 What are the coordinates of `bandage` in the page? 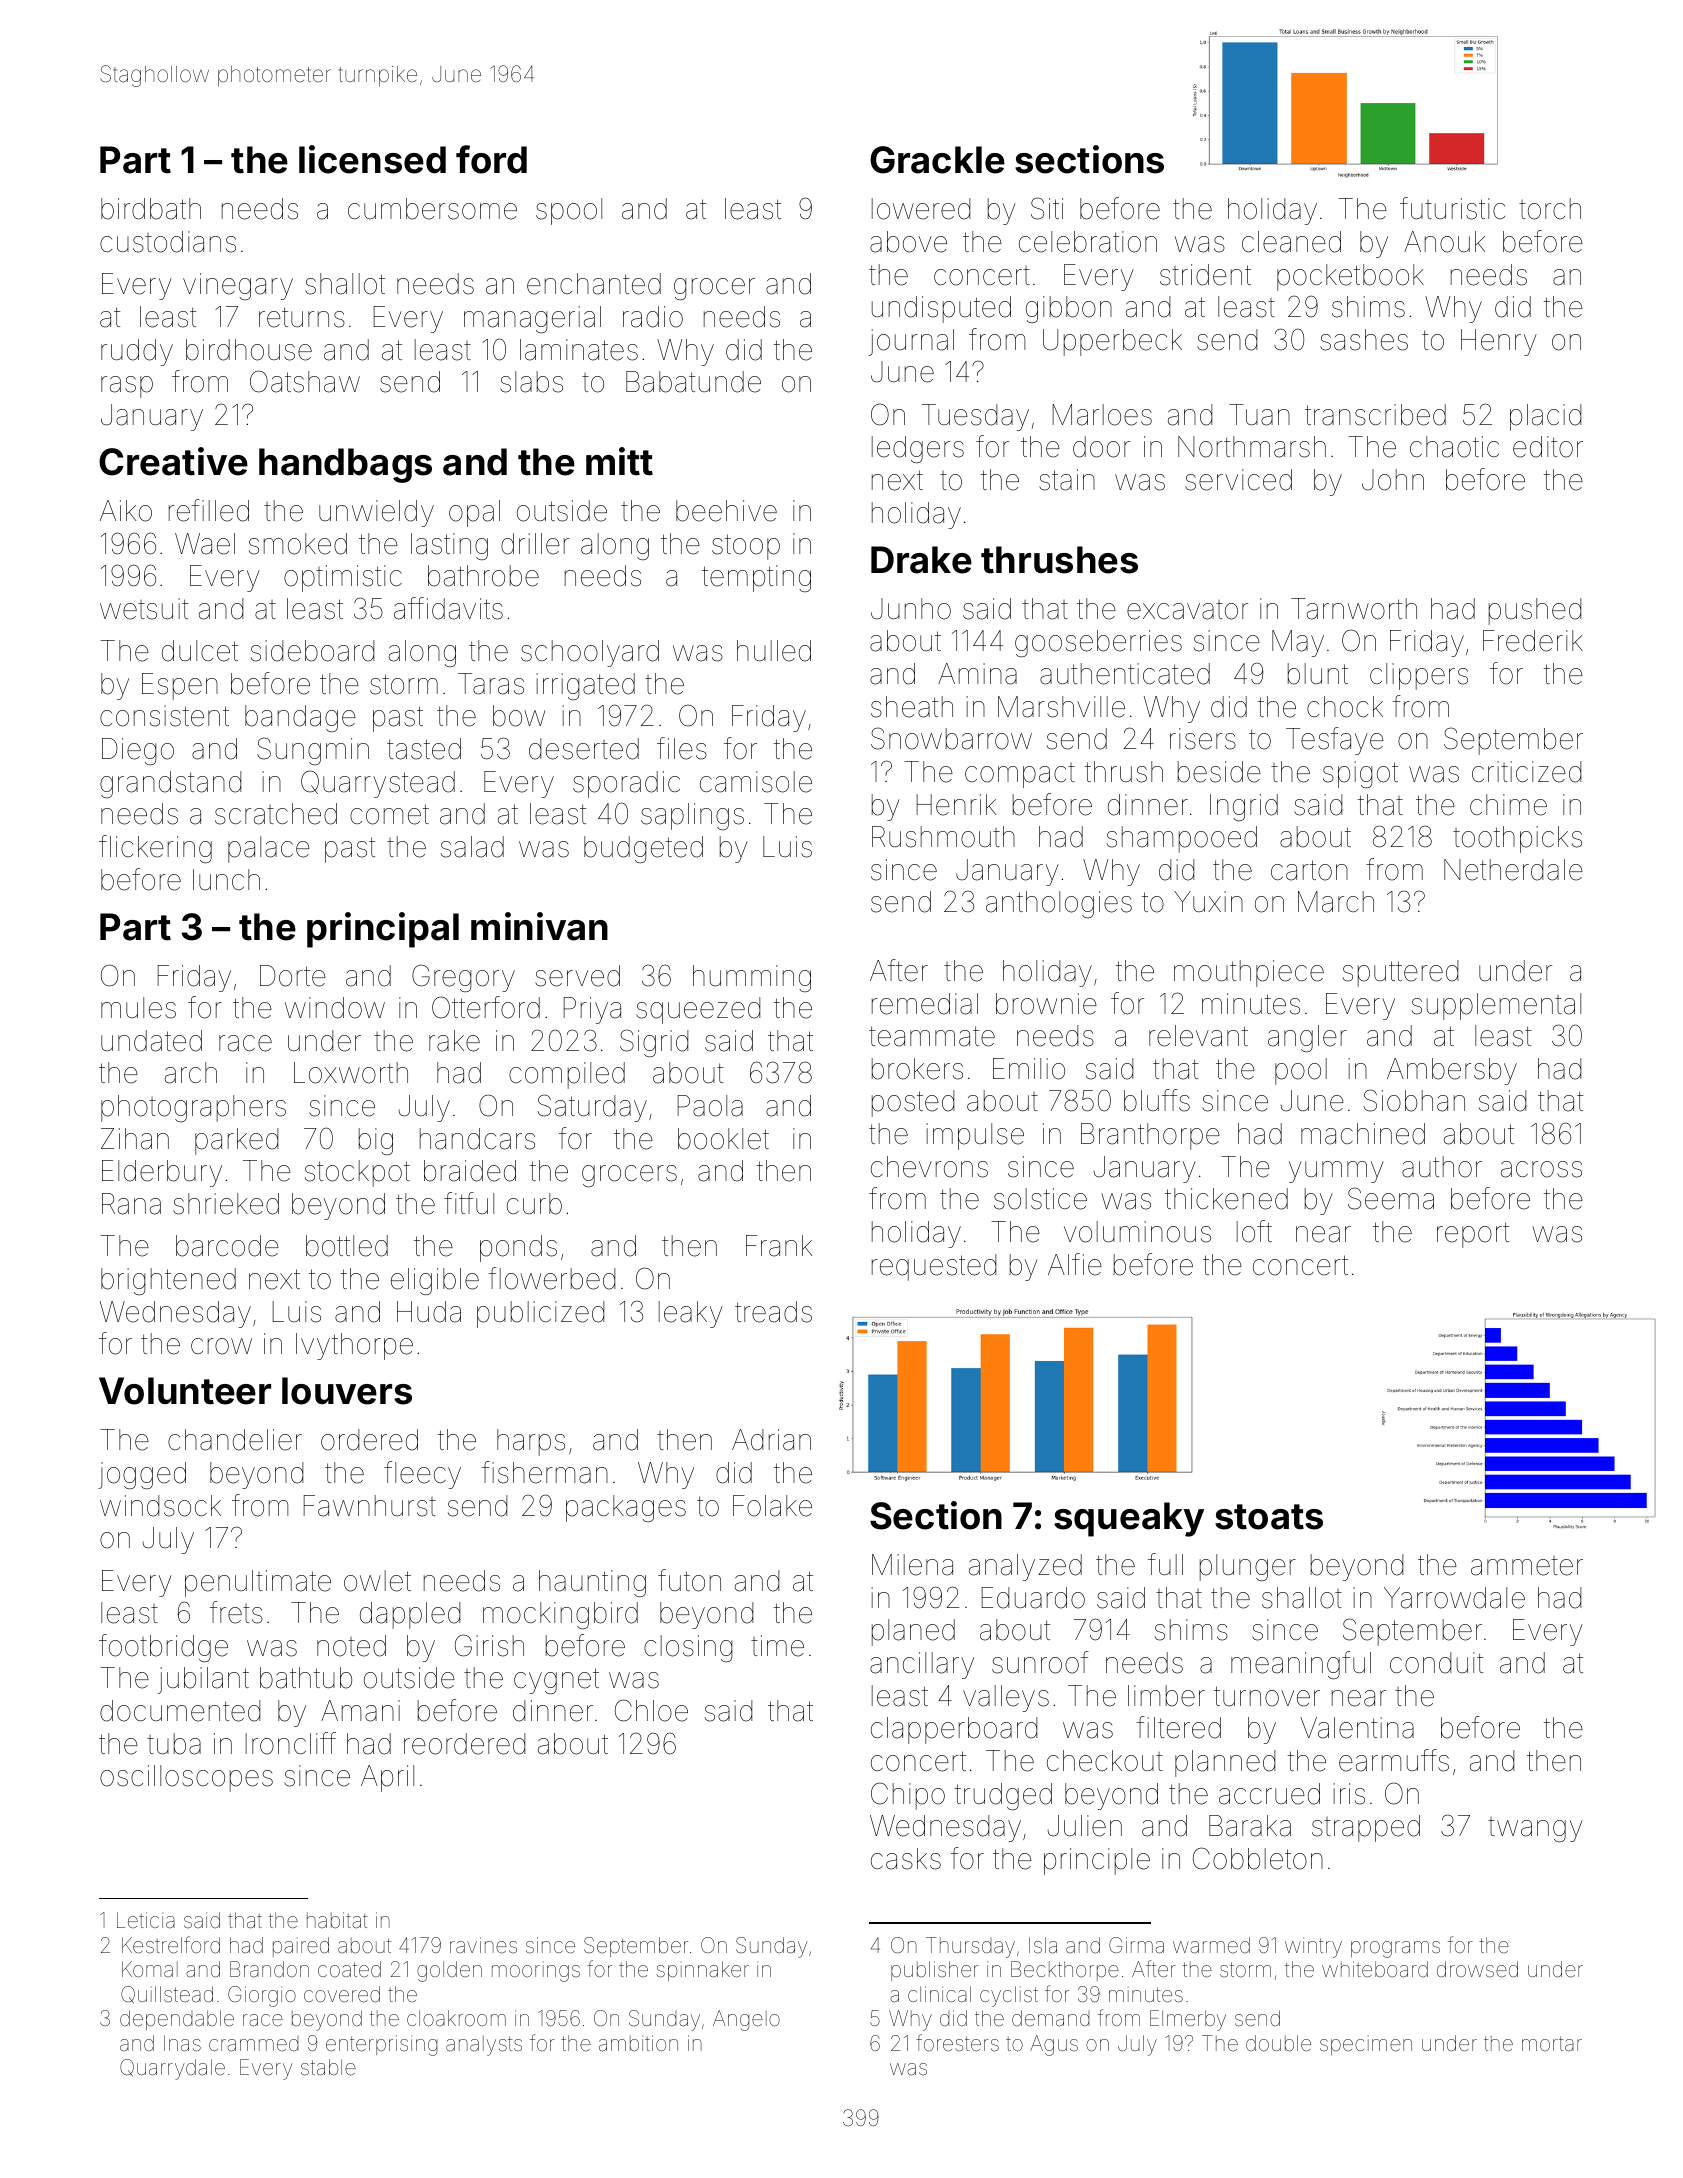 It's located at (300, 718).
